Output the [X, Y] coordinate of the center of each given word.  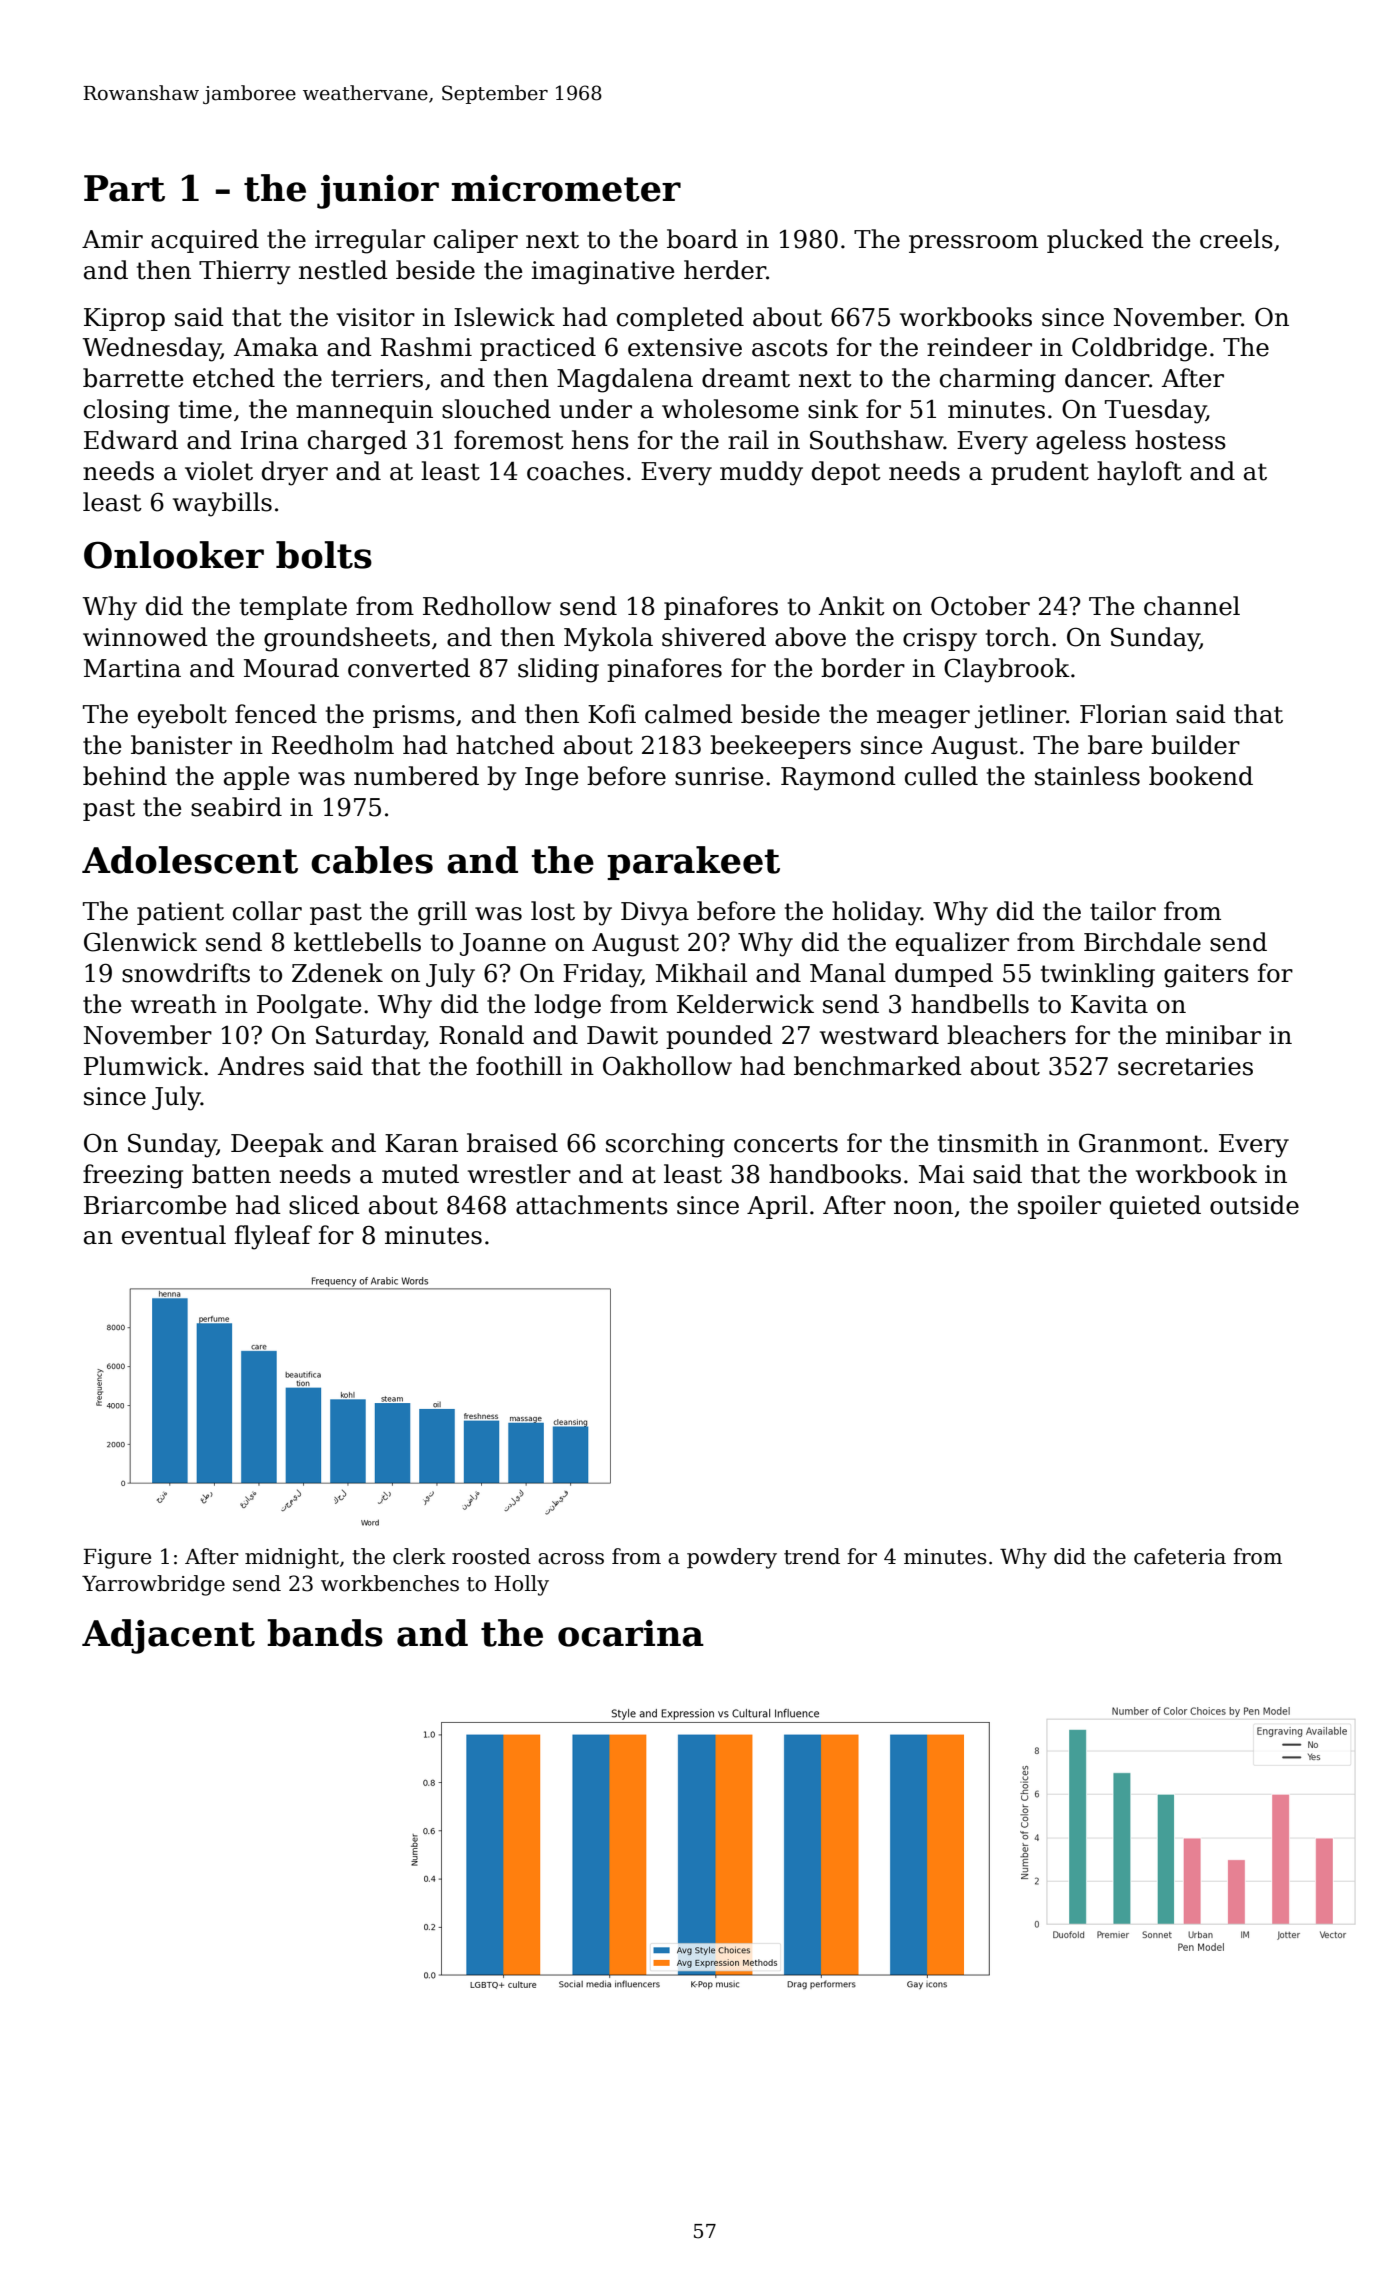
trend [812, 1556]
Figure [117, 1559]
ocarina [631, 1633]
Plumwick [143, 1066]
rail [748, 440]
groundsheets [347, 639]
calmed [689, 714]
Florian [1123, 714]
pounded [719, 1037]
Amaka [276, 347]
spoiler [1059, 1207]
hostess [1180, 440]
